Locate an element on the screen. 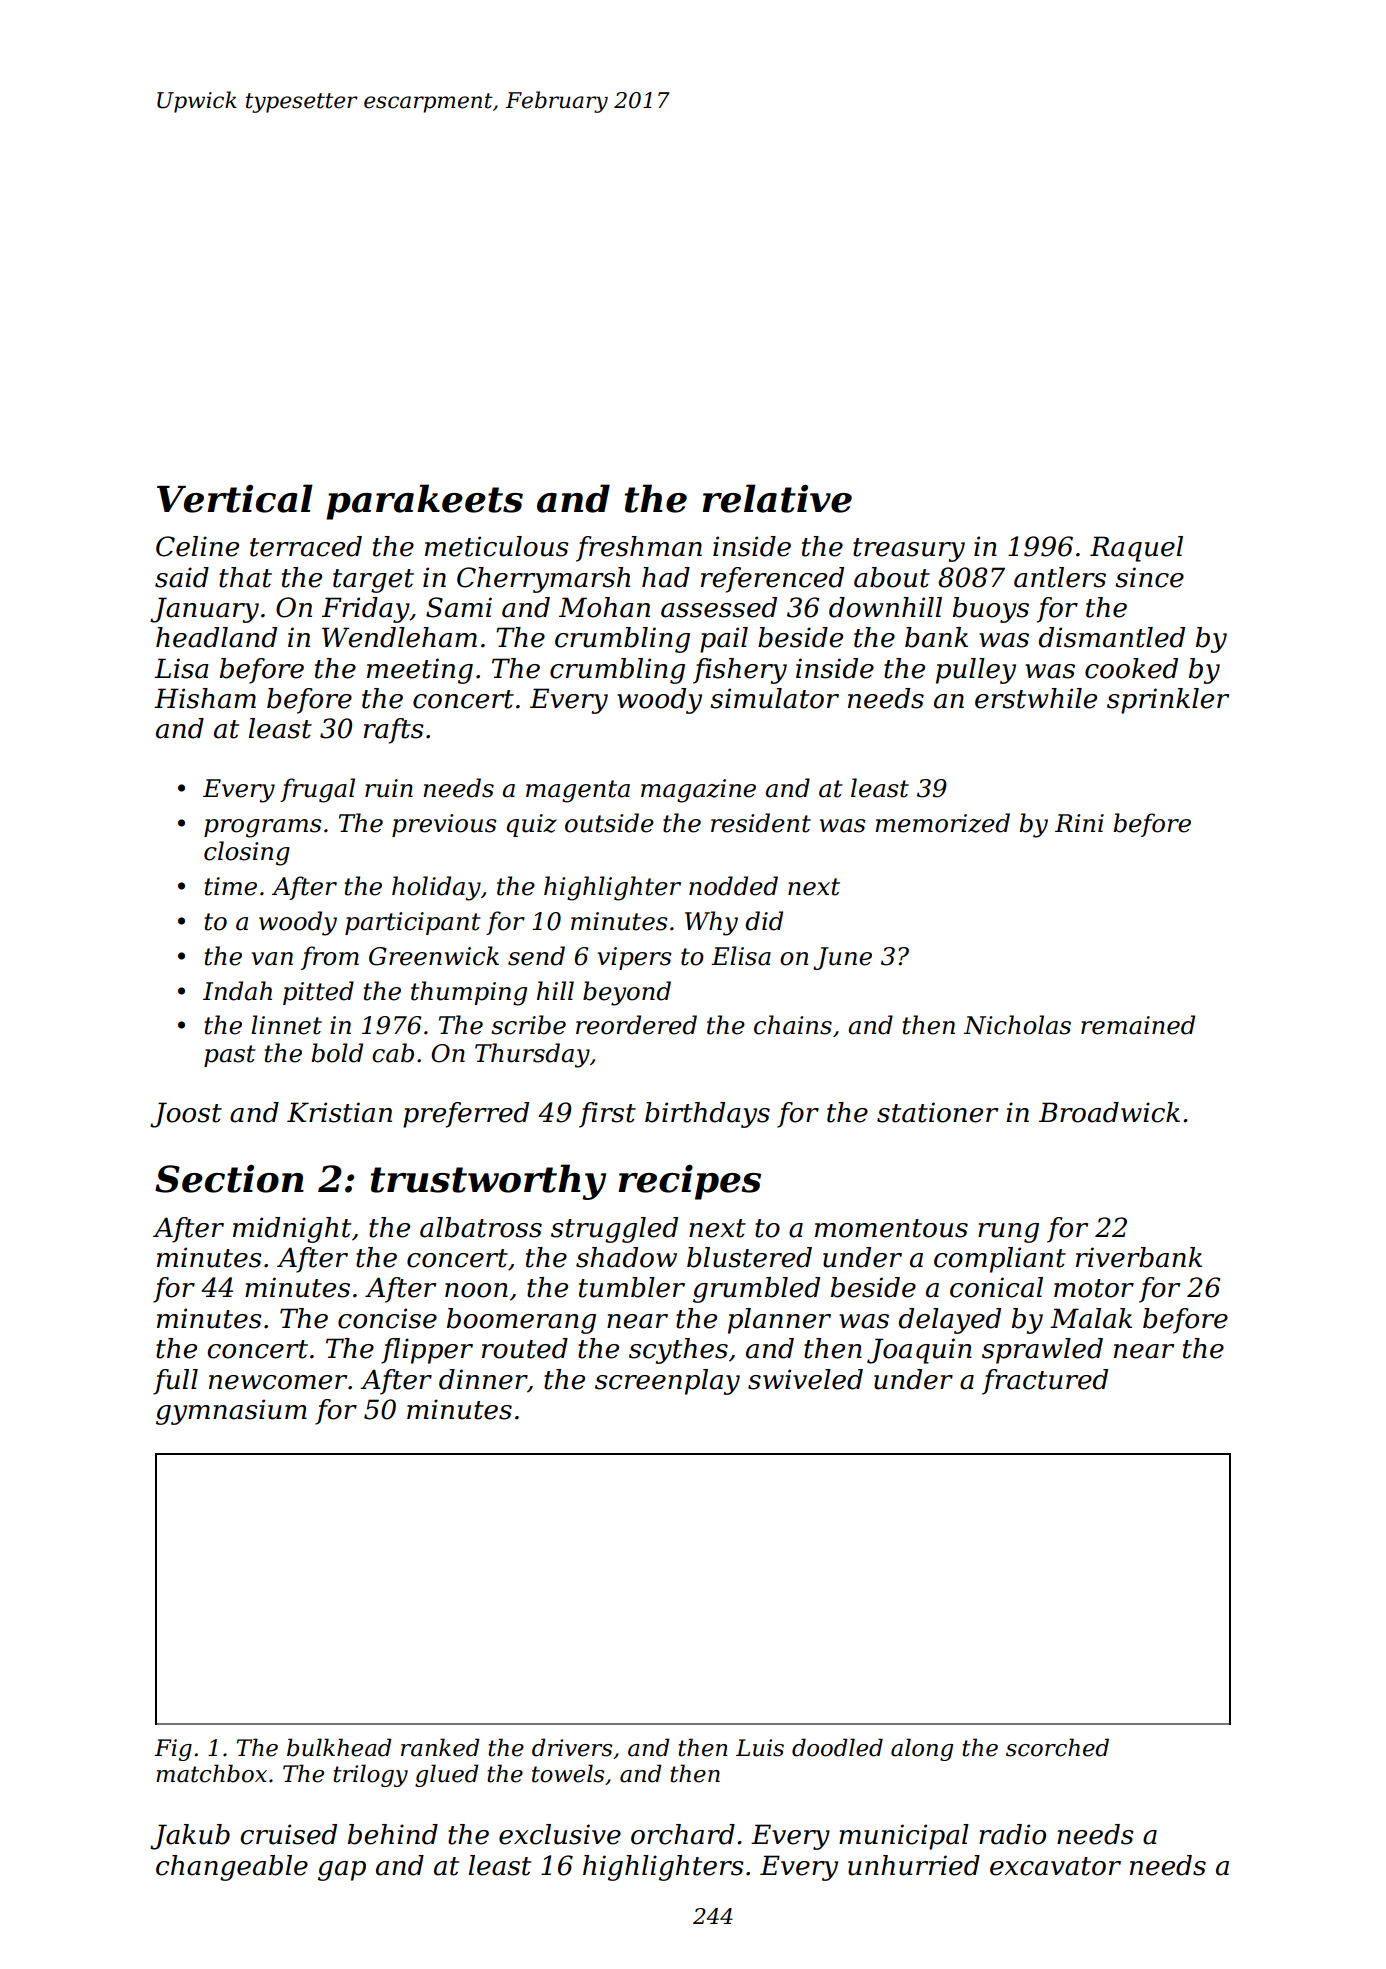 Image resolution: width=1386 pixels, height=1969 pixels. Luis is located at coordinates (760, 1748).
